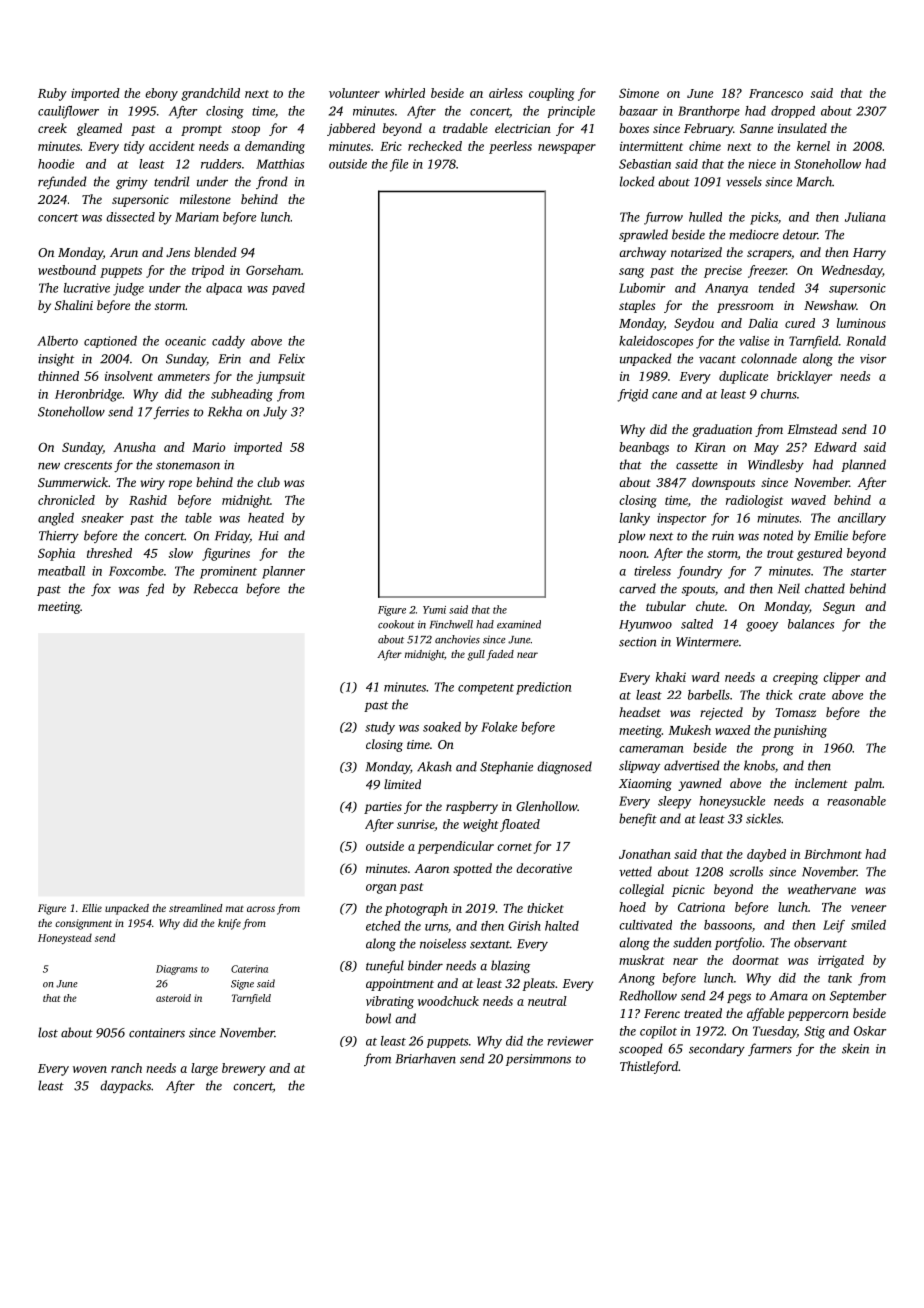 Image resolution: width=924 pixels, height=1308 pixels. What do you see at coordinates (280, 164) in the screenshot?
I see `Matthias` at bounding box center [280, 164].
